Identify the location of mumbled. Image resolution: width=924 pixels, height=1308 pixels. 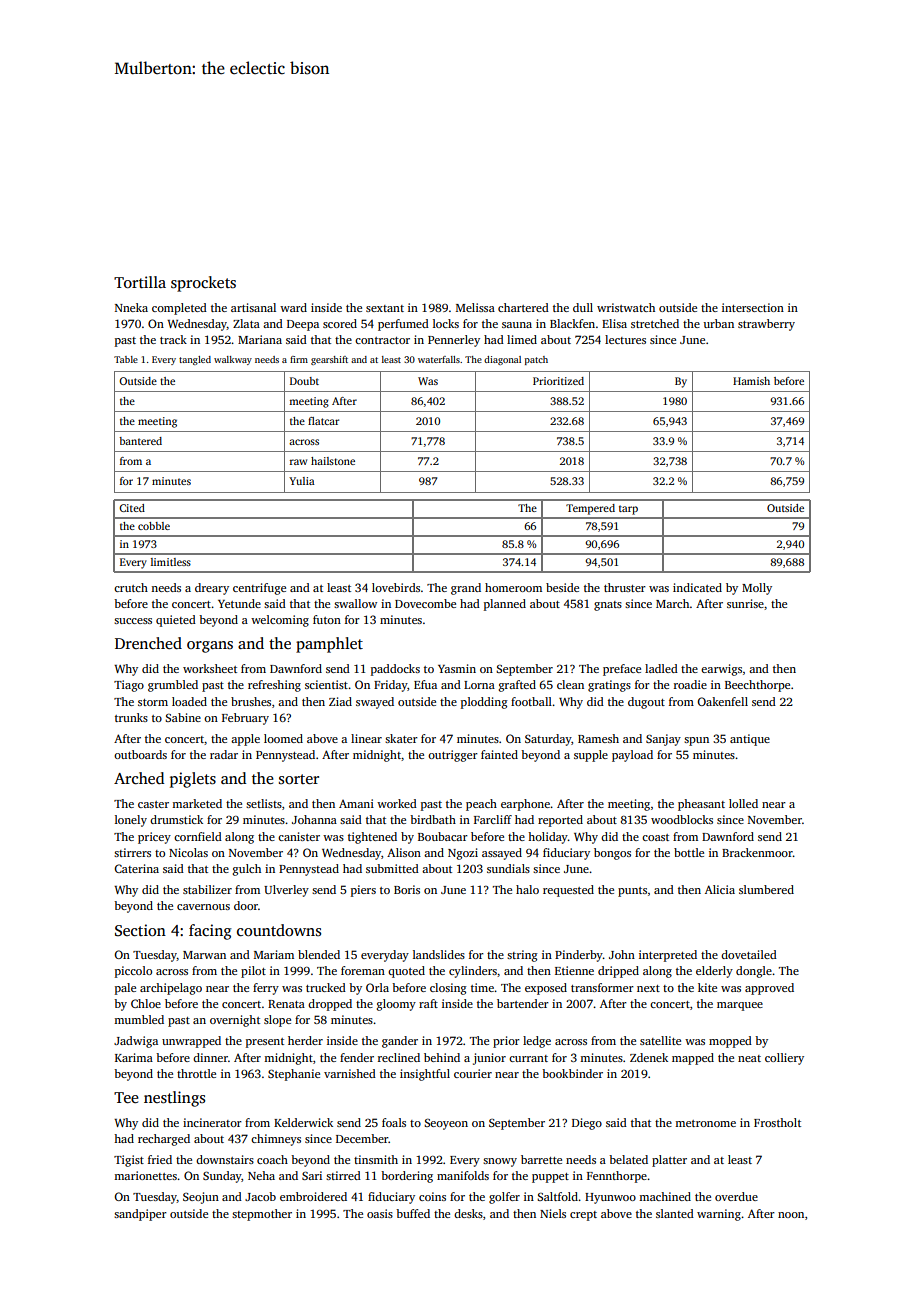
(139, 1019).
